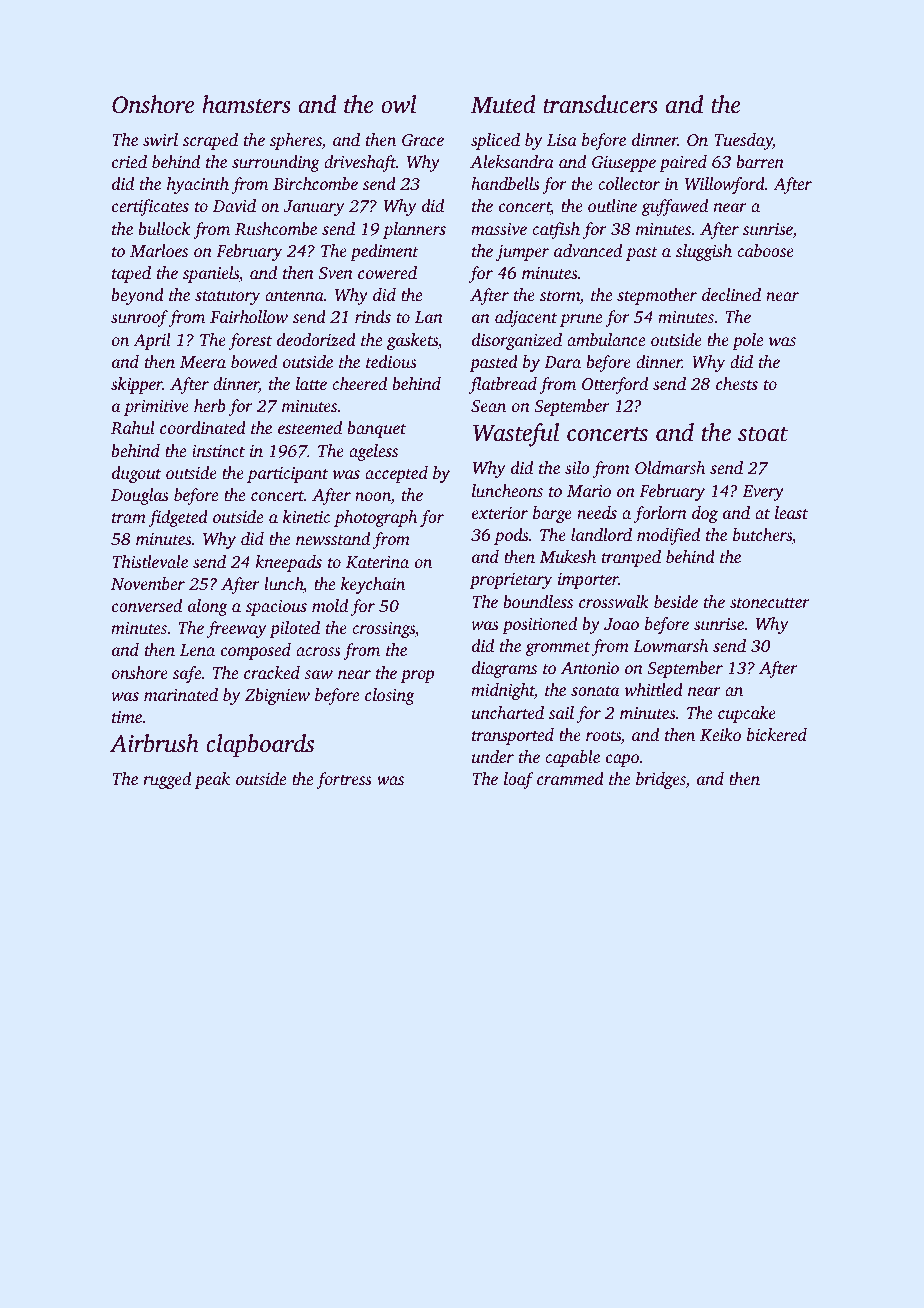  Describe the element at coordinates (629, 183) in the screenshot. I see `collector` at that location.
